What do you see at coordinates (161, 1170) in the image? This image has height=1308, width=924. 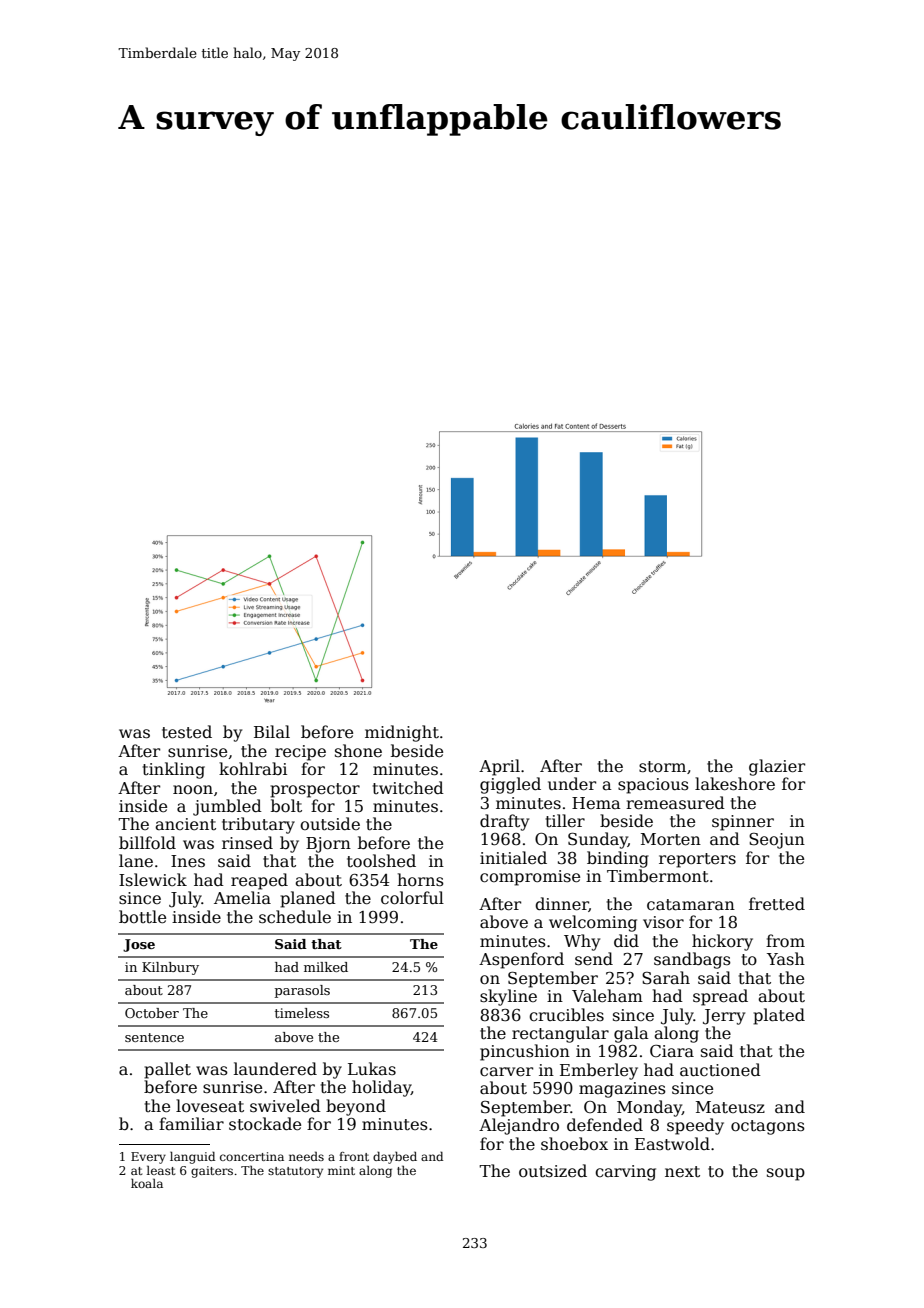 I see `least` at bounding box center [161, 1170].
